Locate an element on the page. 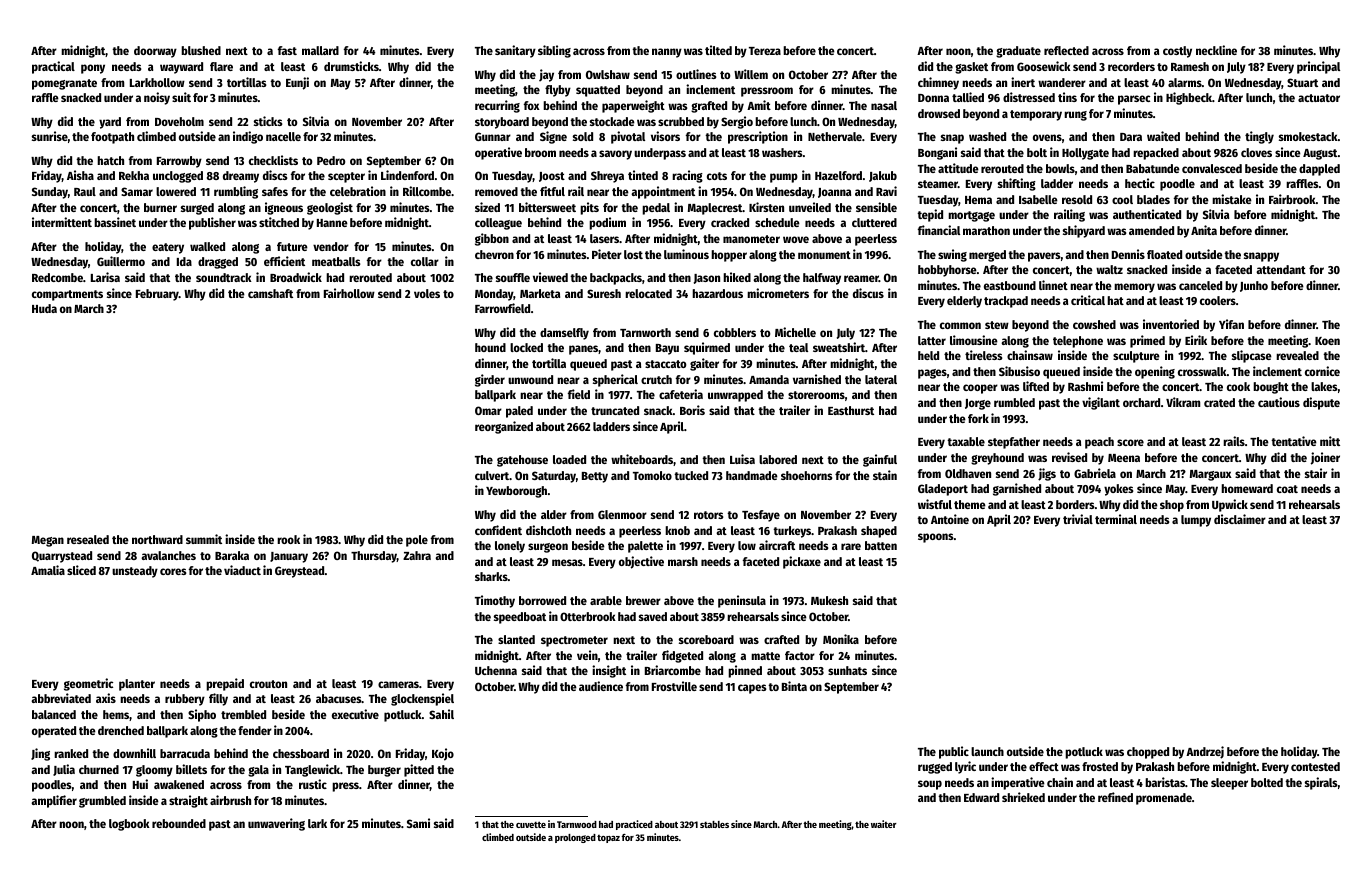 Image resolution: width=1372 pixels, height=887 pixels. blushed is located at coordinates (201, 50).
